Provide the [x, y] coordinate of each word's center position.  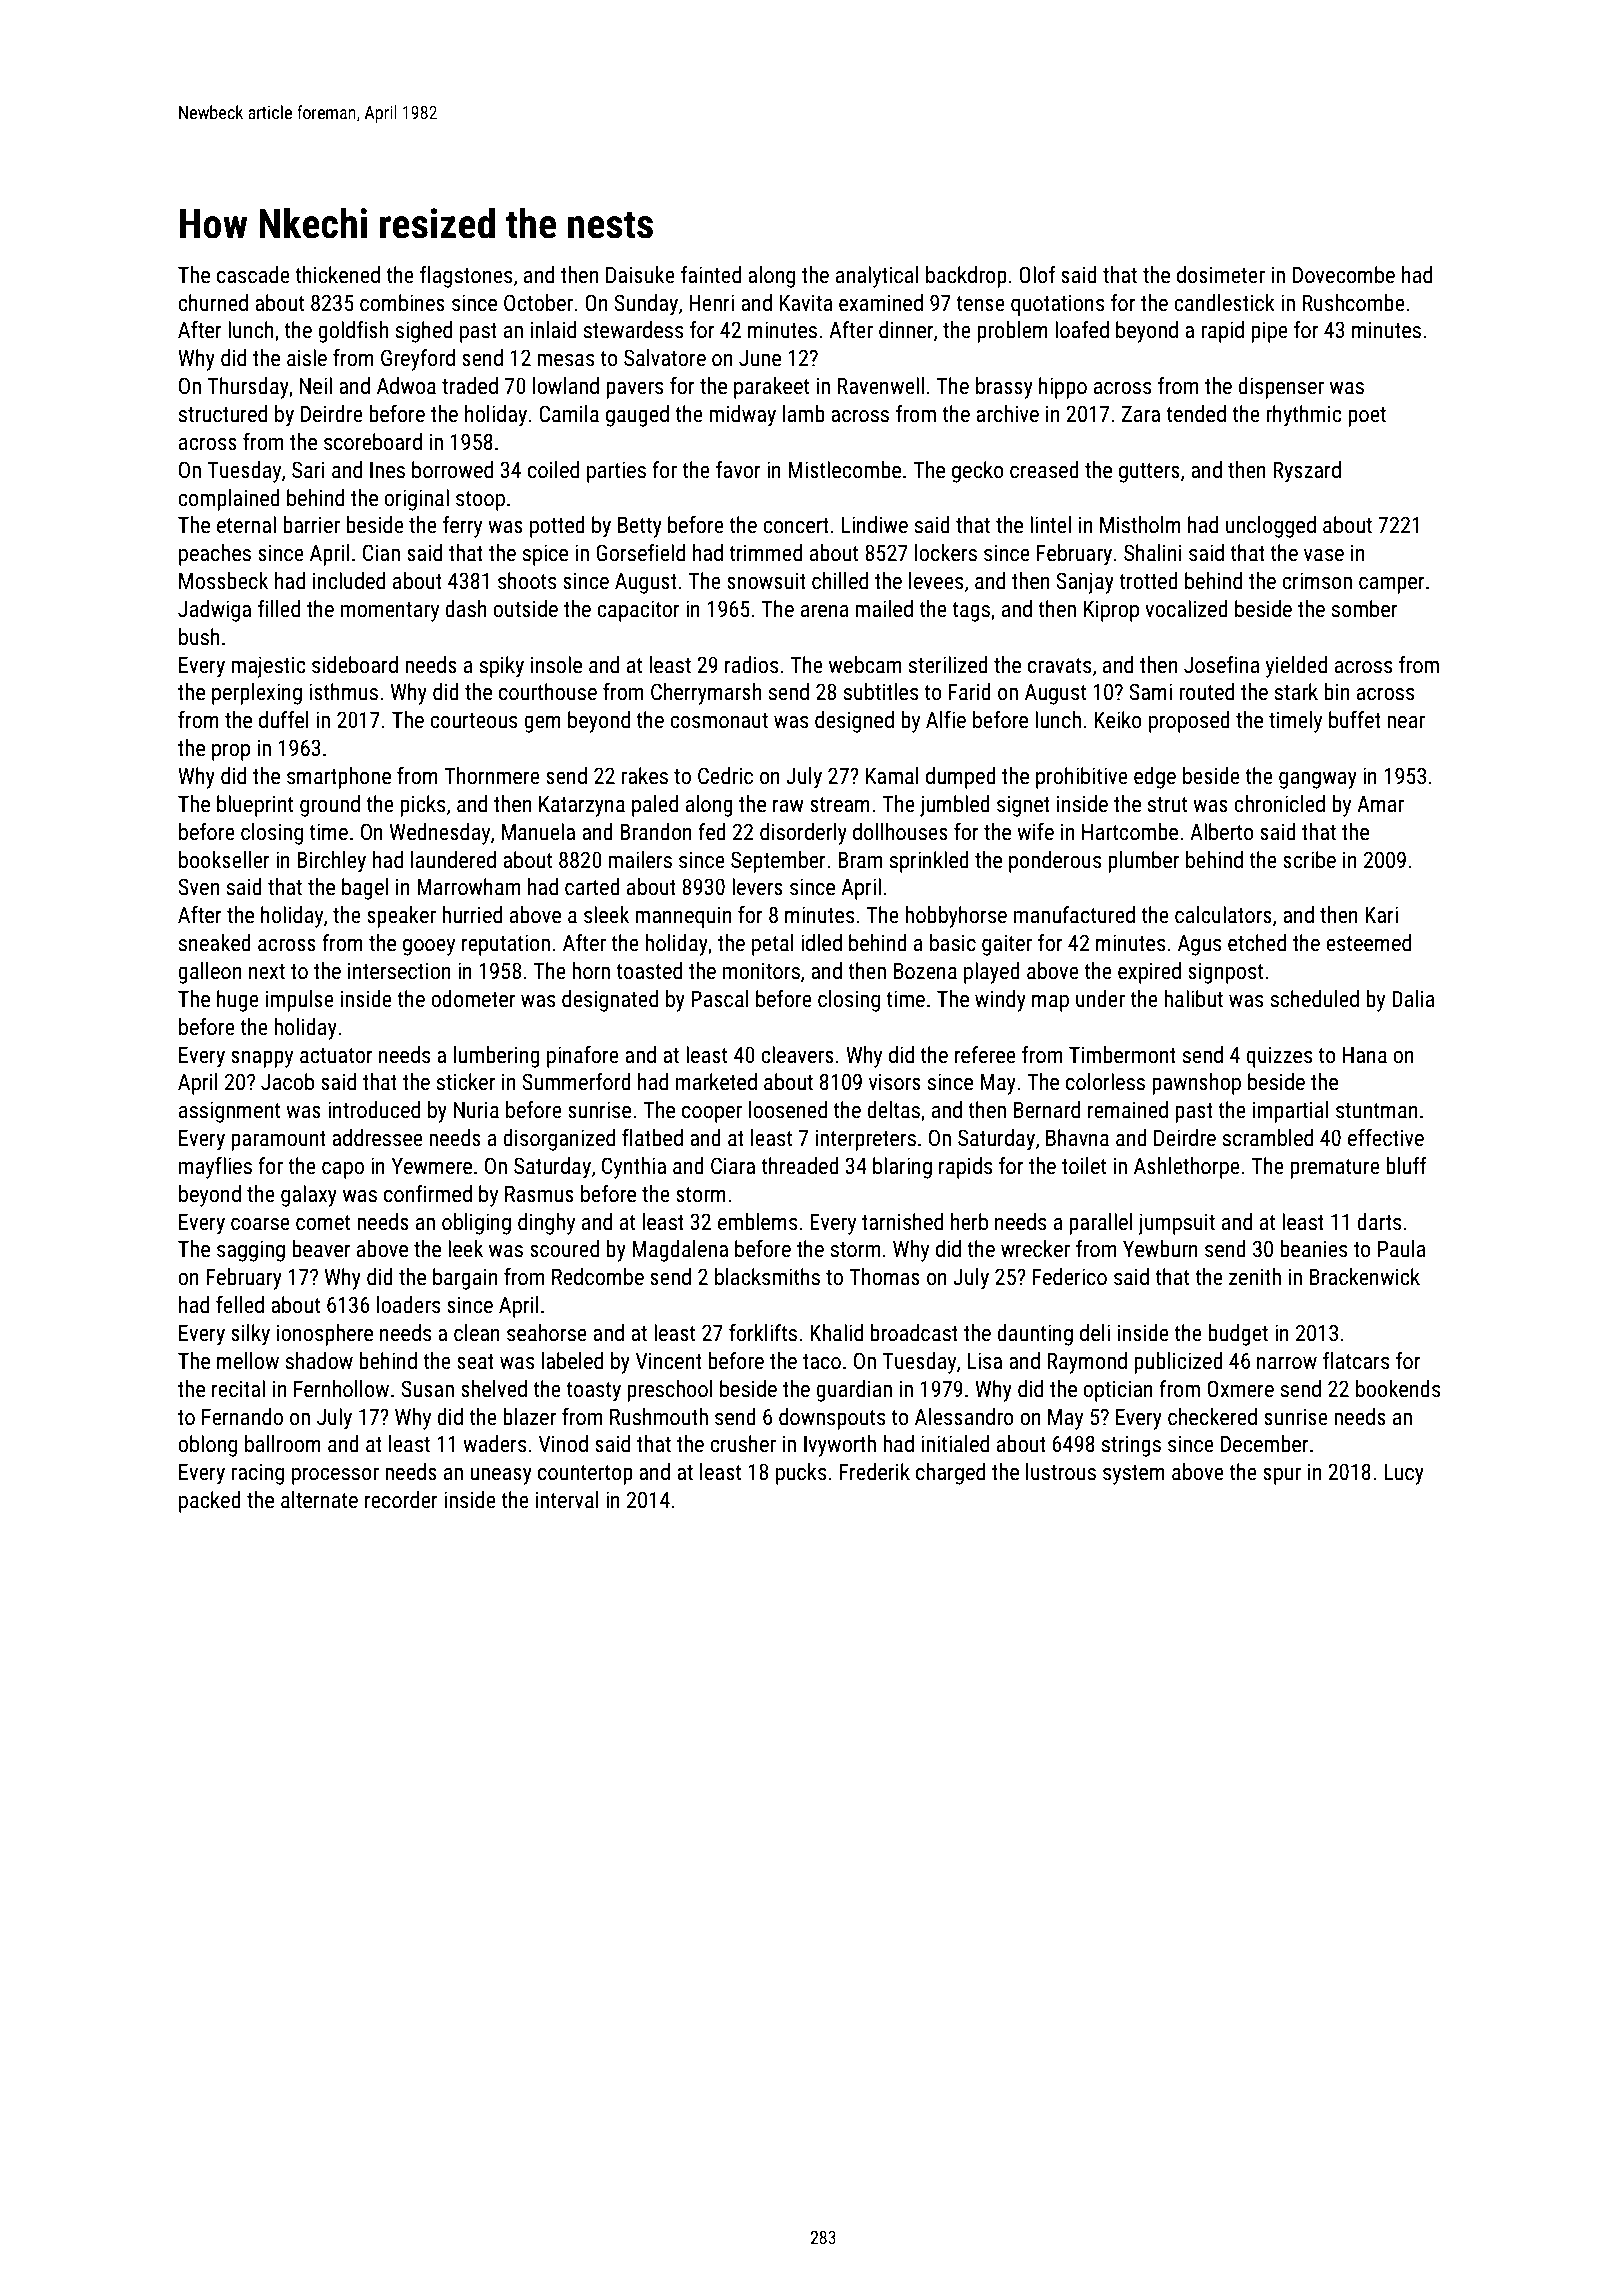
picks [422, 806]
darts [1379, 1222]
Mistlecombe [844, 470]
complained [229, 500]
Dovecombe [1344, 275]
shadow [319, 1361]
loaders [408, 1305]
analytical [877, 277]
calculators [1223, 915]
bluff [1406, 1166]
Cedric [725, 776]
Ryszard [1307, 472]
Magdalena [680, 1251]
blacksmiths [767, 1277]
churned [213, 303]
